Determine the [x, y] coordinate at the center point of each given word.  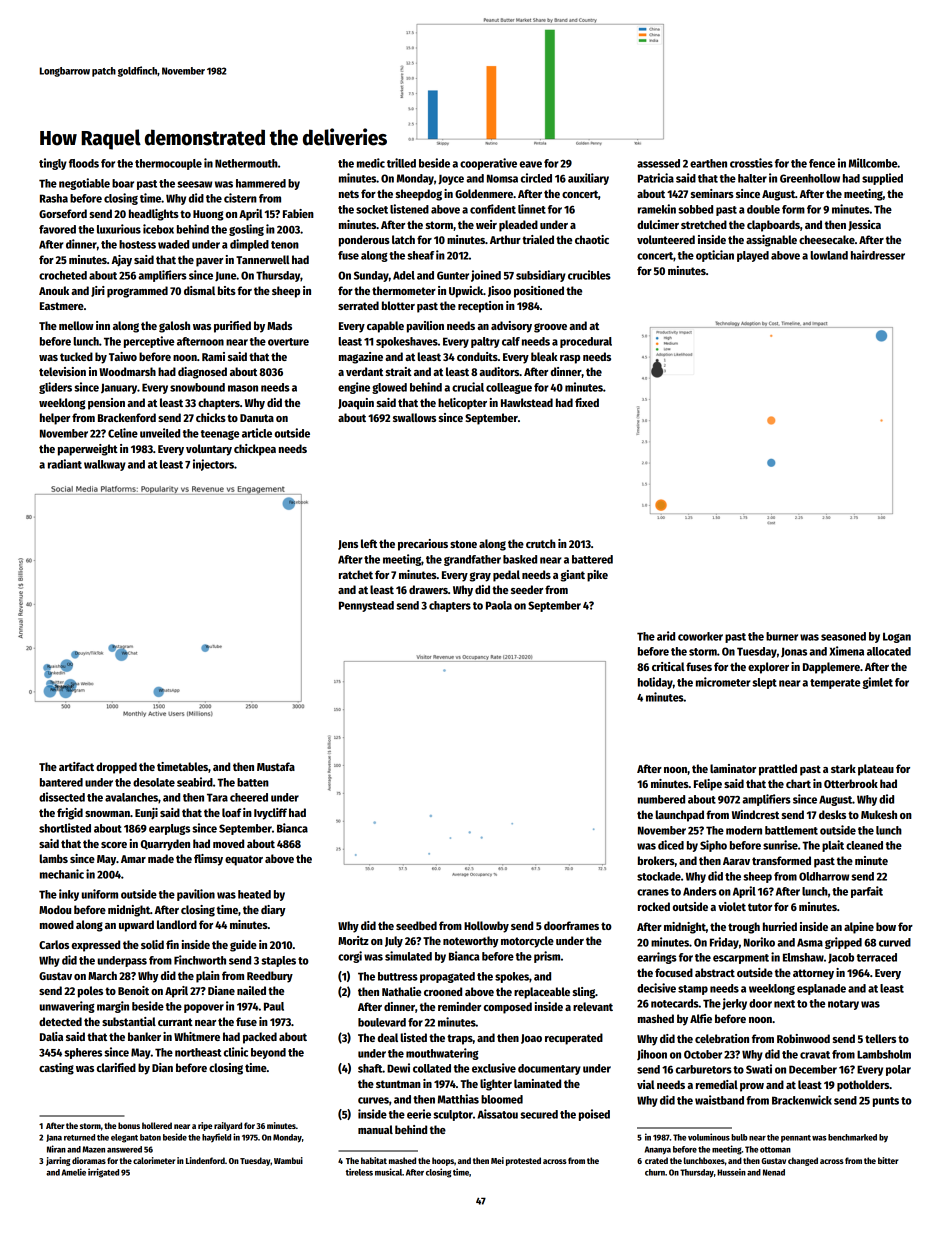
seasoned [843, 636]
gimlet [877, 683]
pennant [796, 1139]
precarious [423, 545]
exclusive [494, 1068]
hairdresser [878, 255]
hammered [261, 183]
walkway [105, 465]
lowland [829, 255]
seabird [195, 782]
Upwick [466, 292]
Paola [499, 605]
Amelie [74, 1172]
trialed [538, 239]
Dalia [51, 1036]
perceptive [149, 342]
